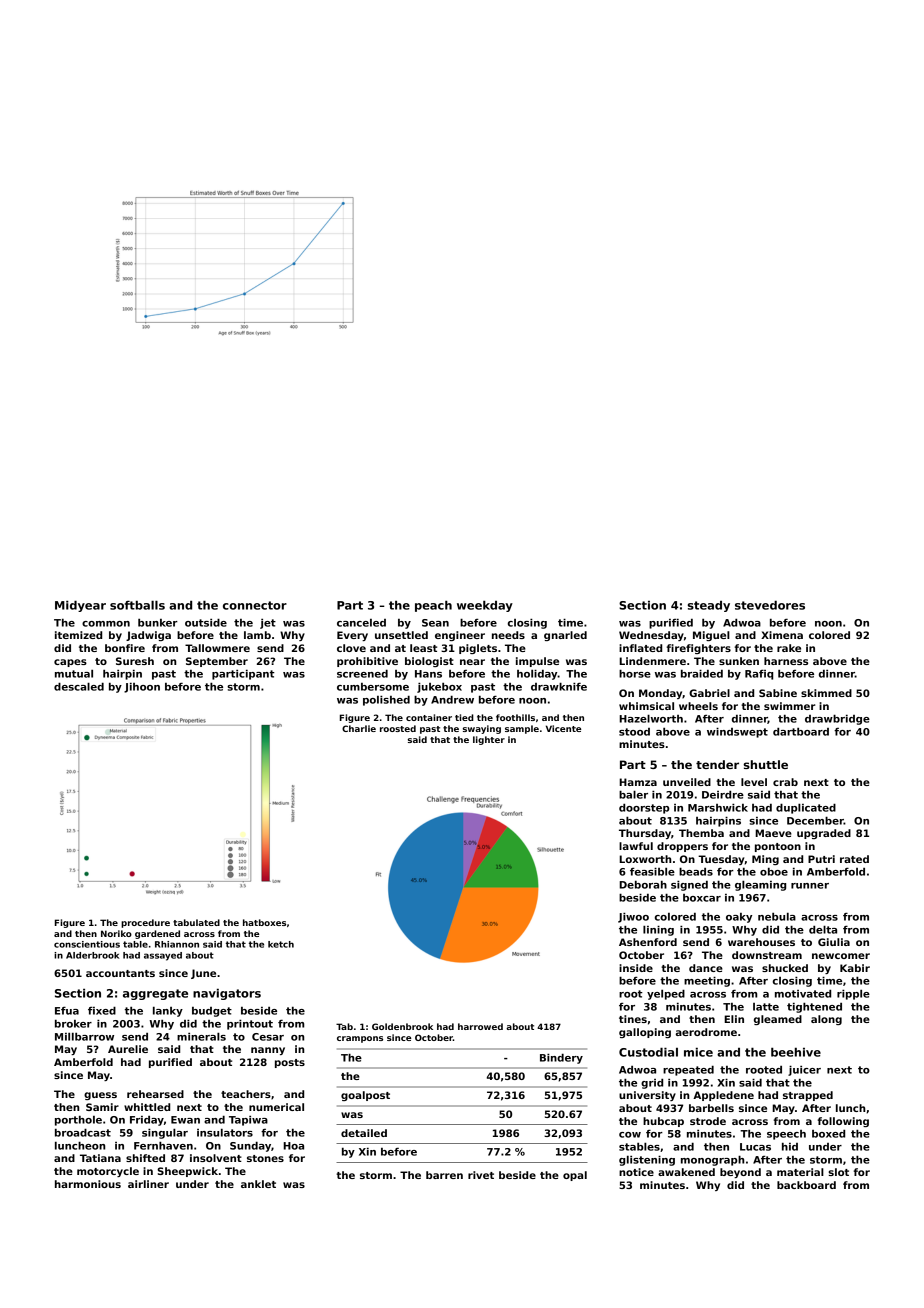 This image has width=924, height=1308. Describe the element at coordinates (706, 1032) in the image. I see `aerodrome` at that location.
